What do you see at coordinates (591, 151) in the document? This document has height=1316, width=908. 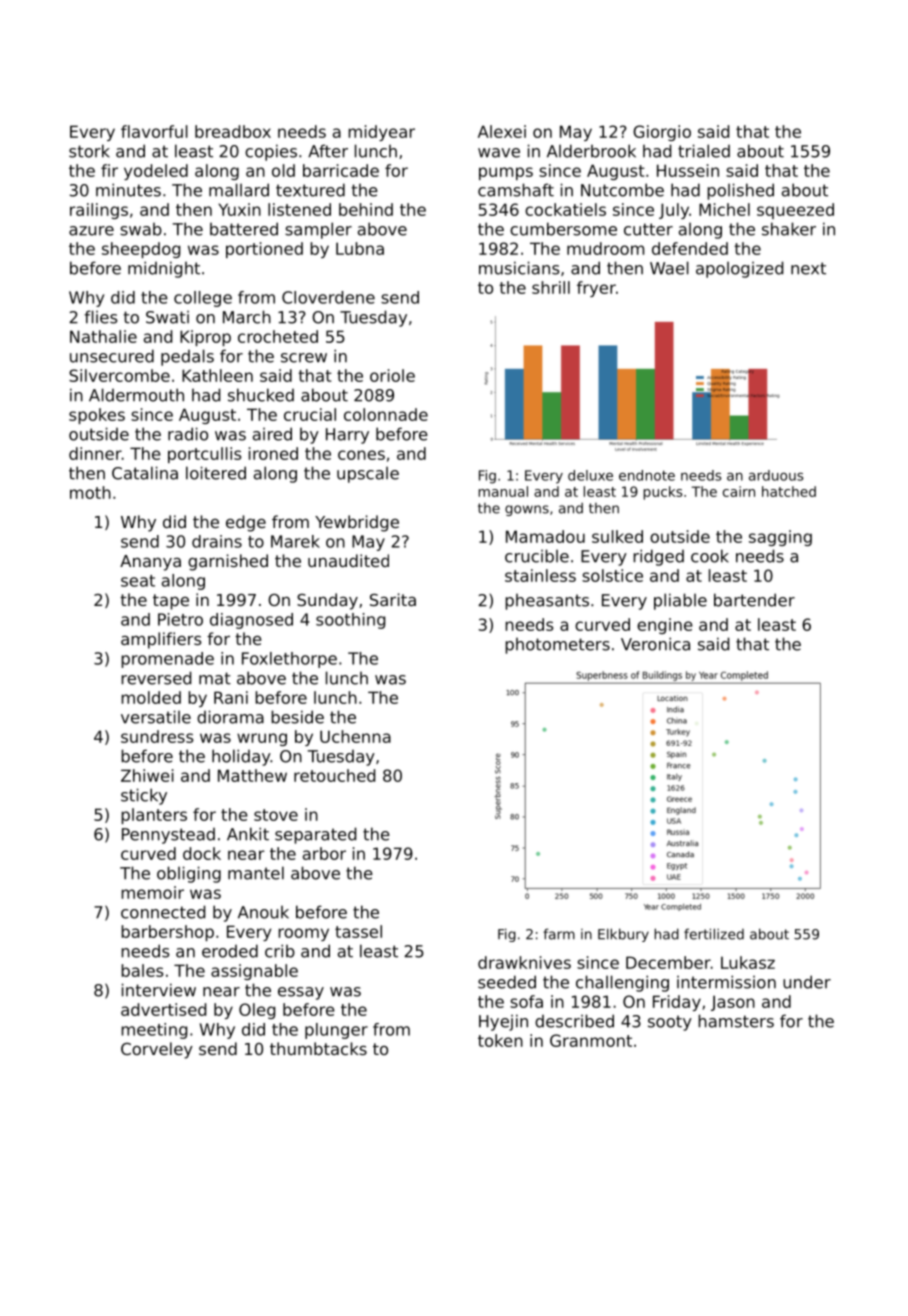 I see `Alderbrook` at bounding box center [591, 151].
